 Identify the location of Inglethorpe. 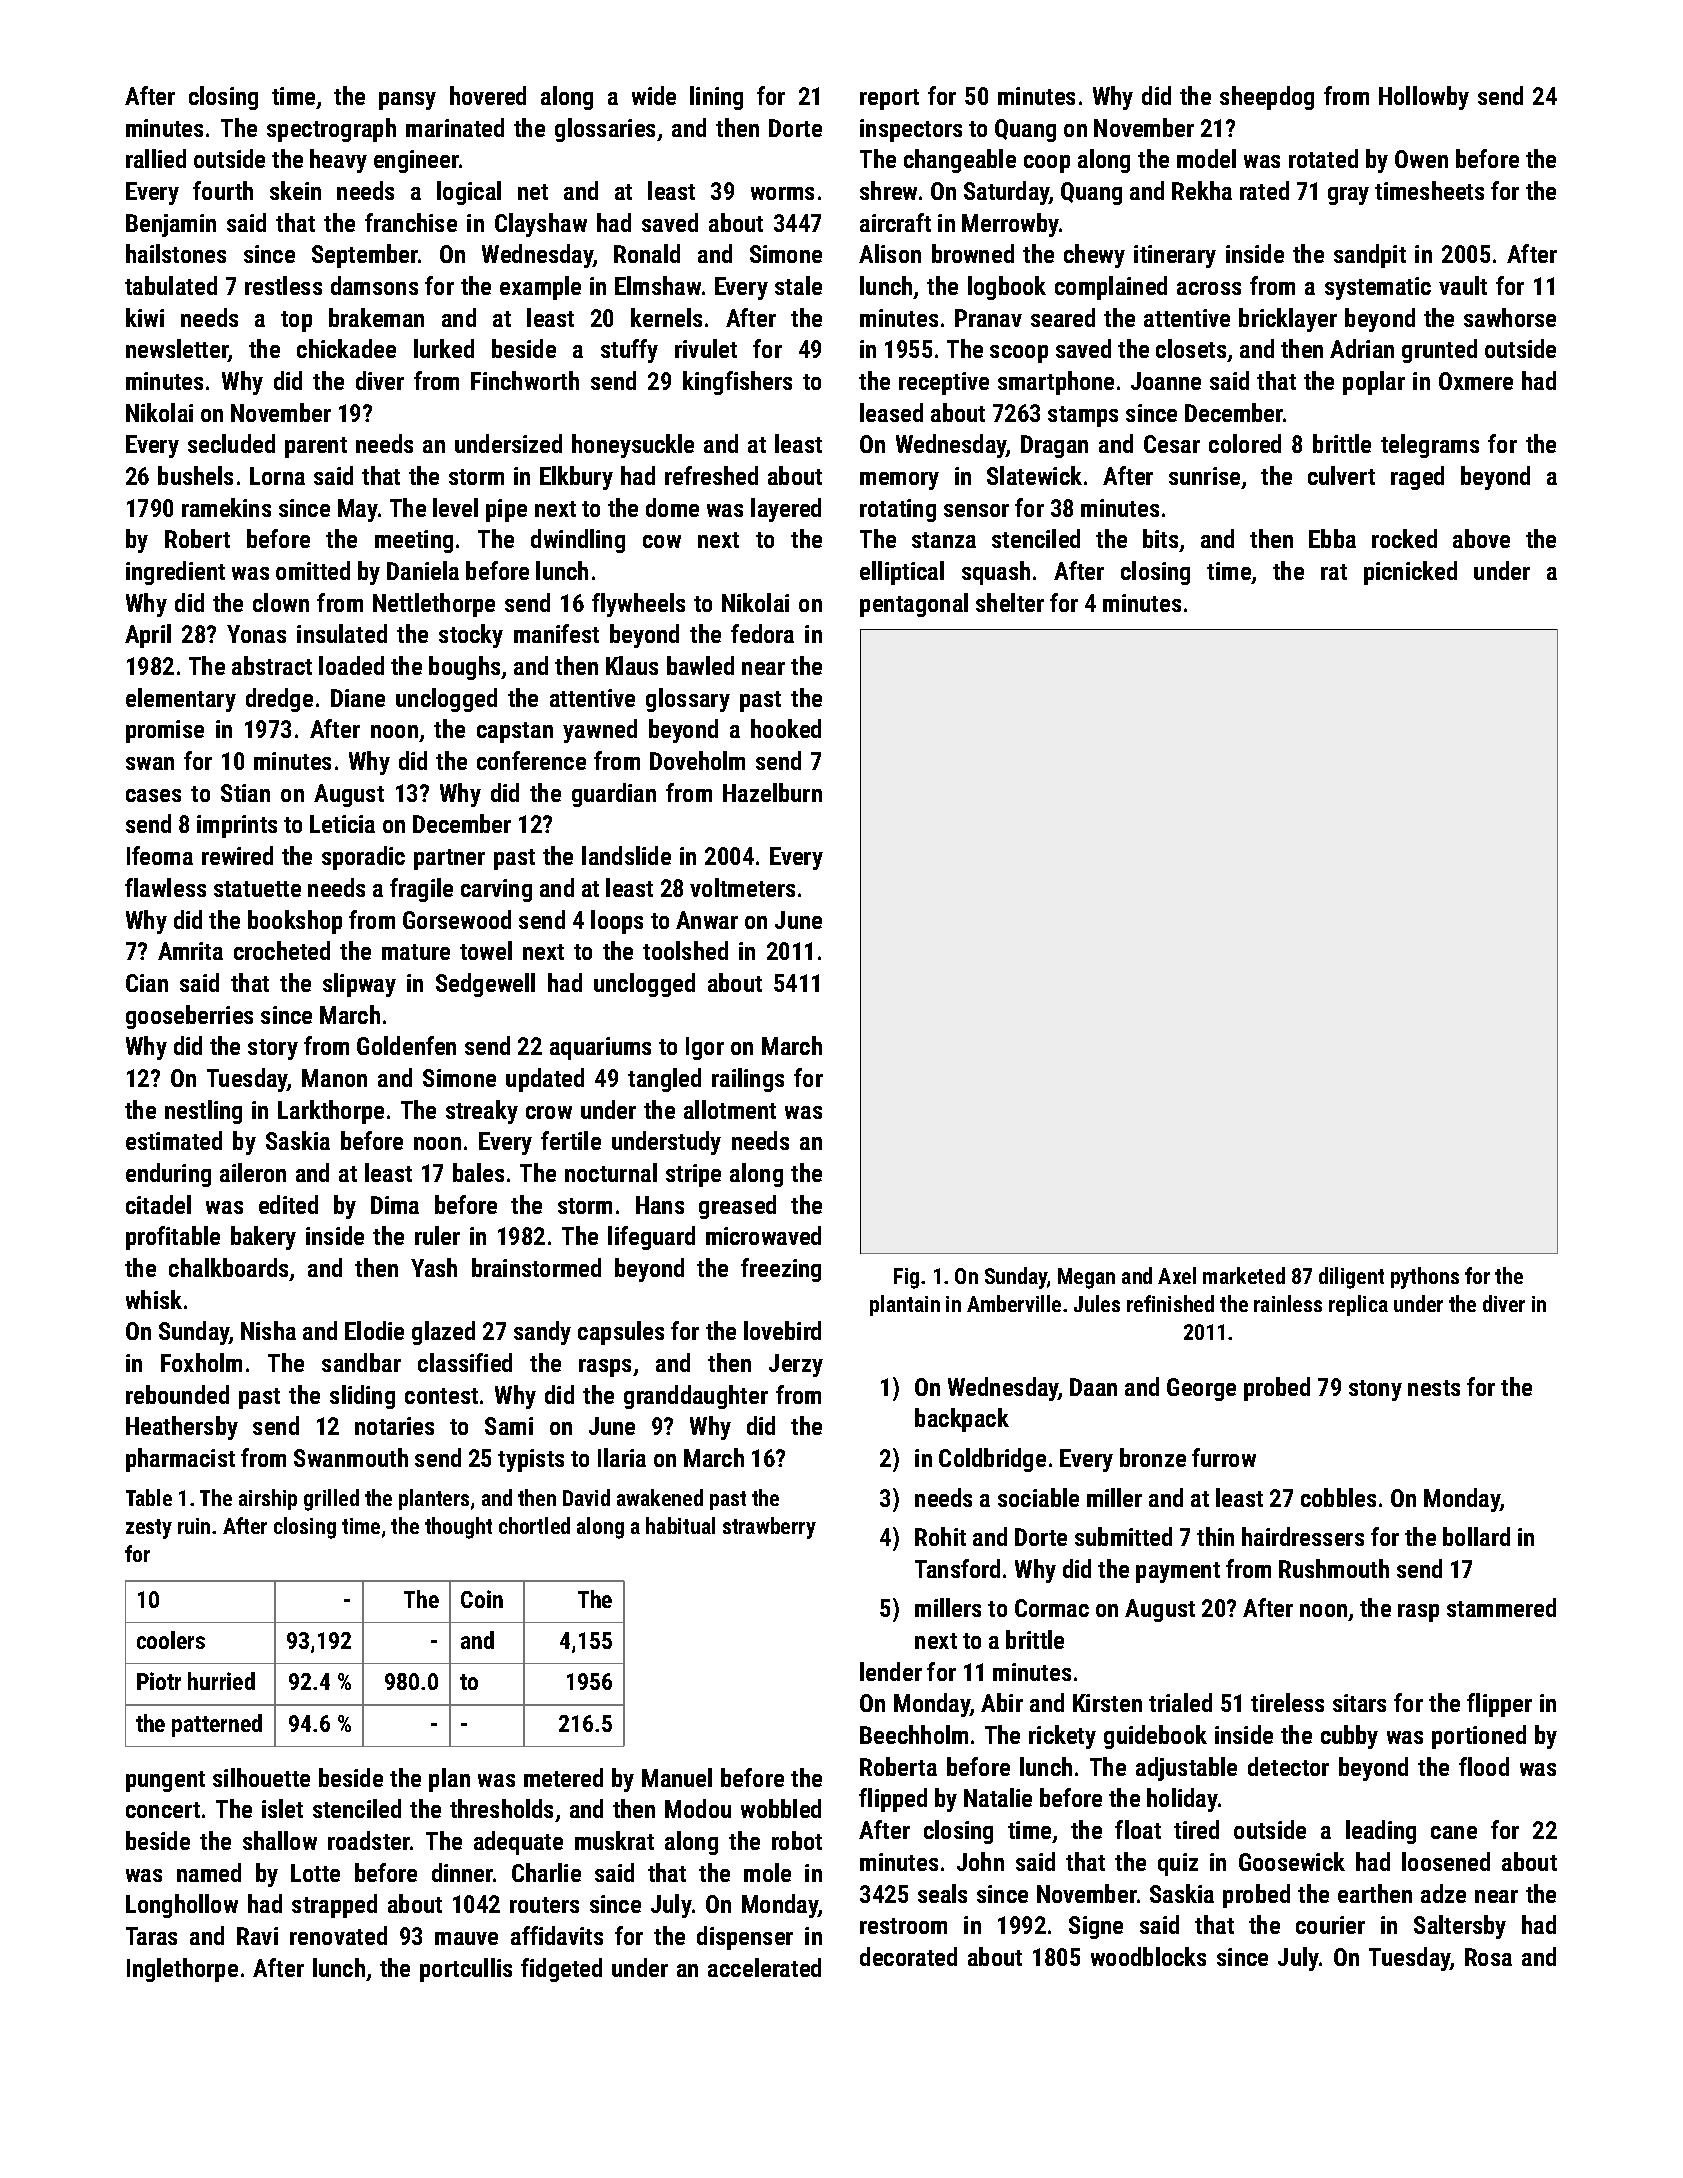
(182, 1970).
